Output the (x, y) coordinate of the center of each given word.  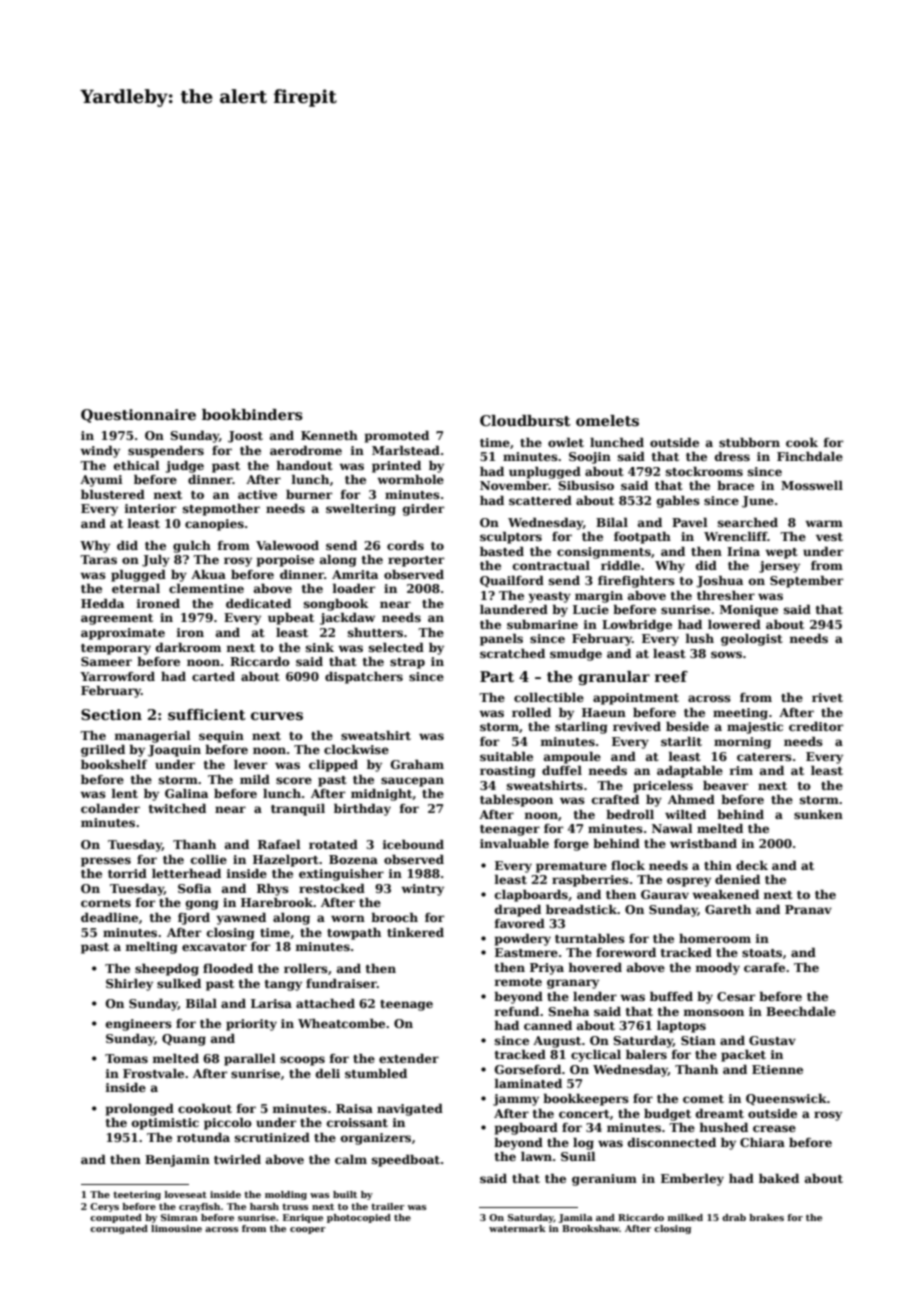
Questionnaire (138, 416)
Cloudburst (525, 421)
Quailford (512, 581)
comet (703, 1099)
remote (518, 982)
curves (277, 716)
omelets (607, 420)
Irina (743, 551)
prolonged (140, 1110)
